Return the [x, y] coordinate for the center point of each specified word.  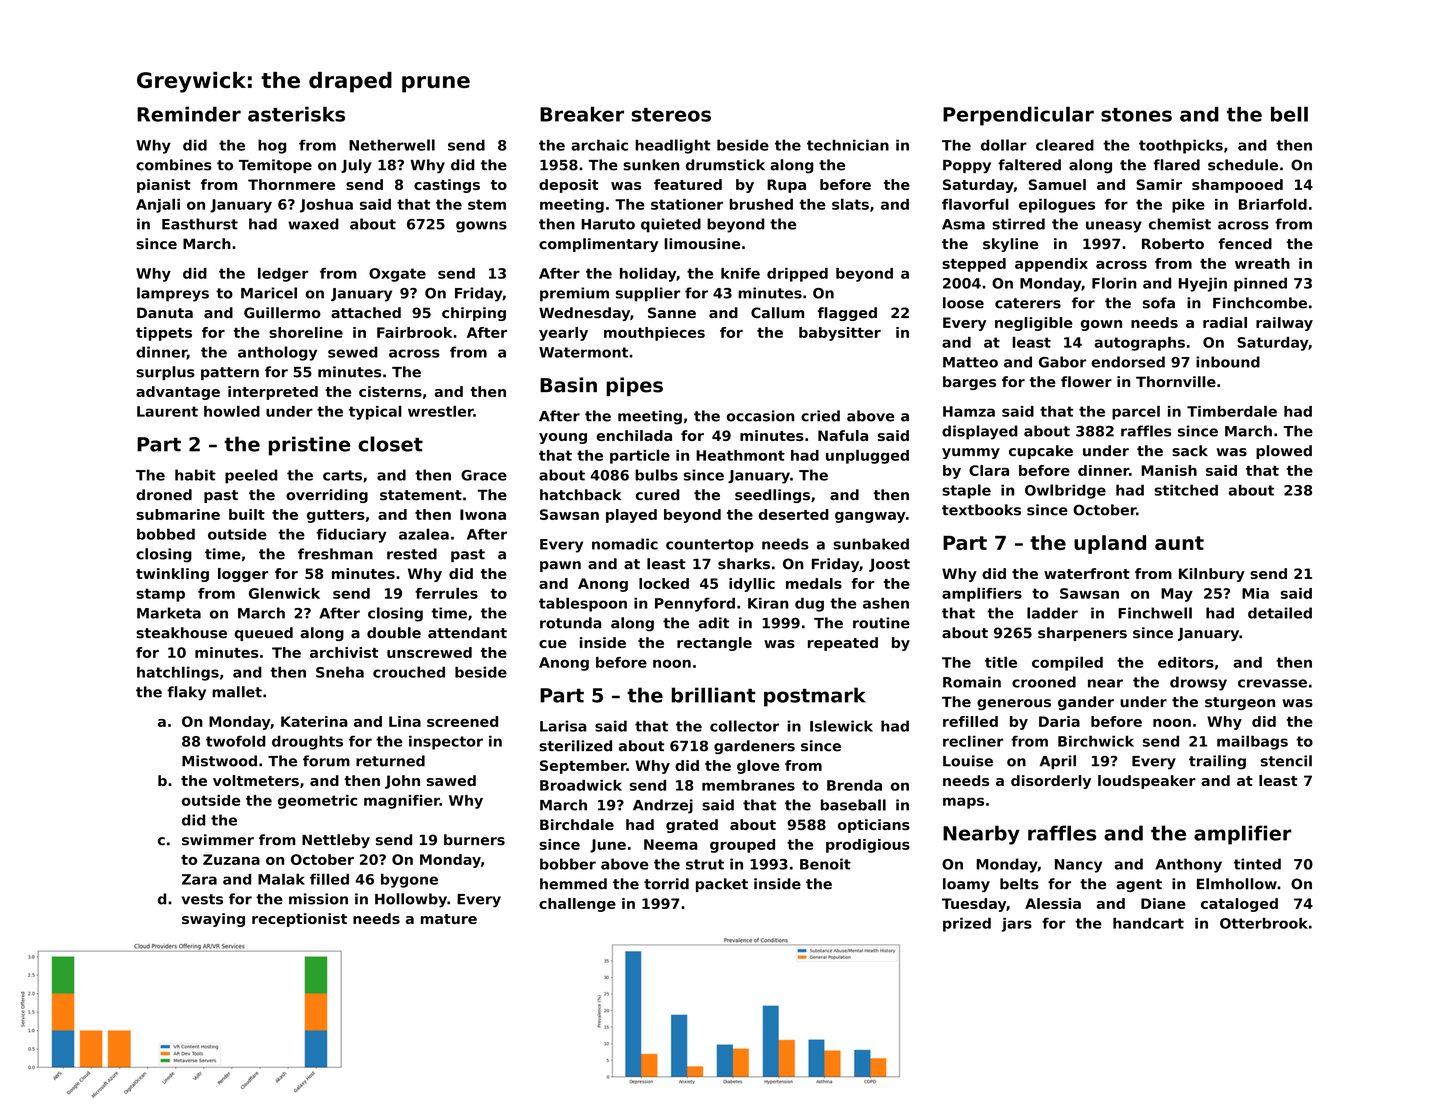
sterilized [575, 746]
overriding [327, 496]
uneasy [1114, 227]
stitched [1186, 490]
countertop [710, 546]
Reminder [189, 114]
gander [1086, 703]
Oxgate [397, 275]
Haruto [608, 224]
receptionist [299, 920]
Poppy [967, 166]
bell [1289, 114]
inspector [446, 743]
